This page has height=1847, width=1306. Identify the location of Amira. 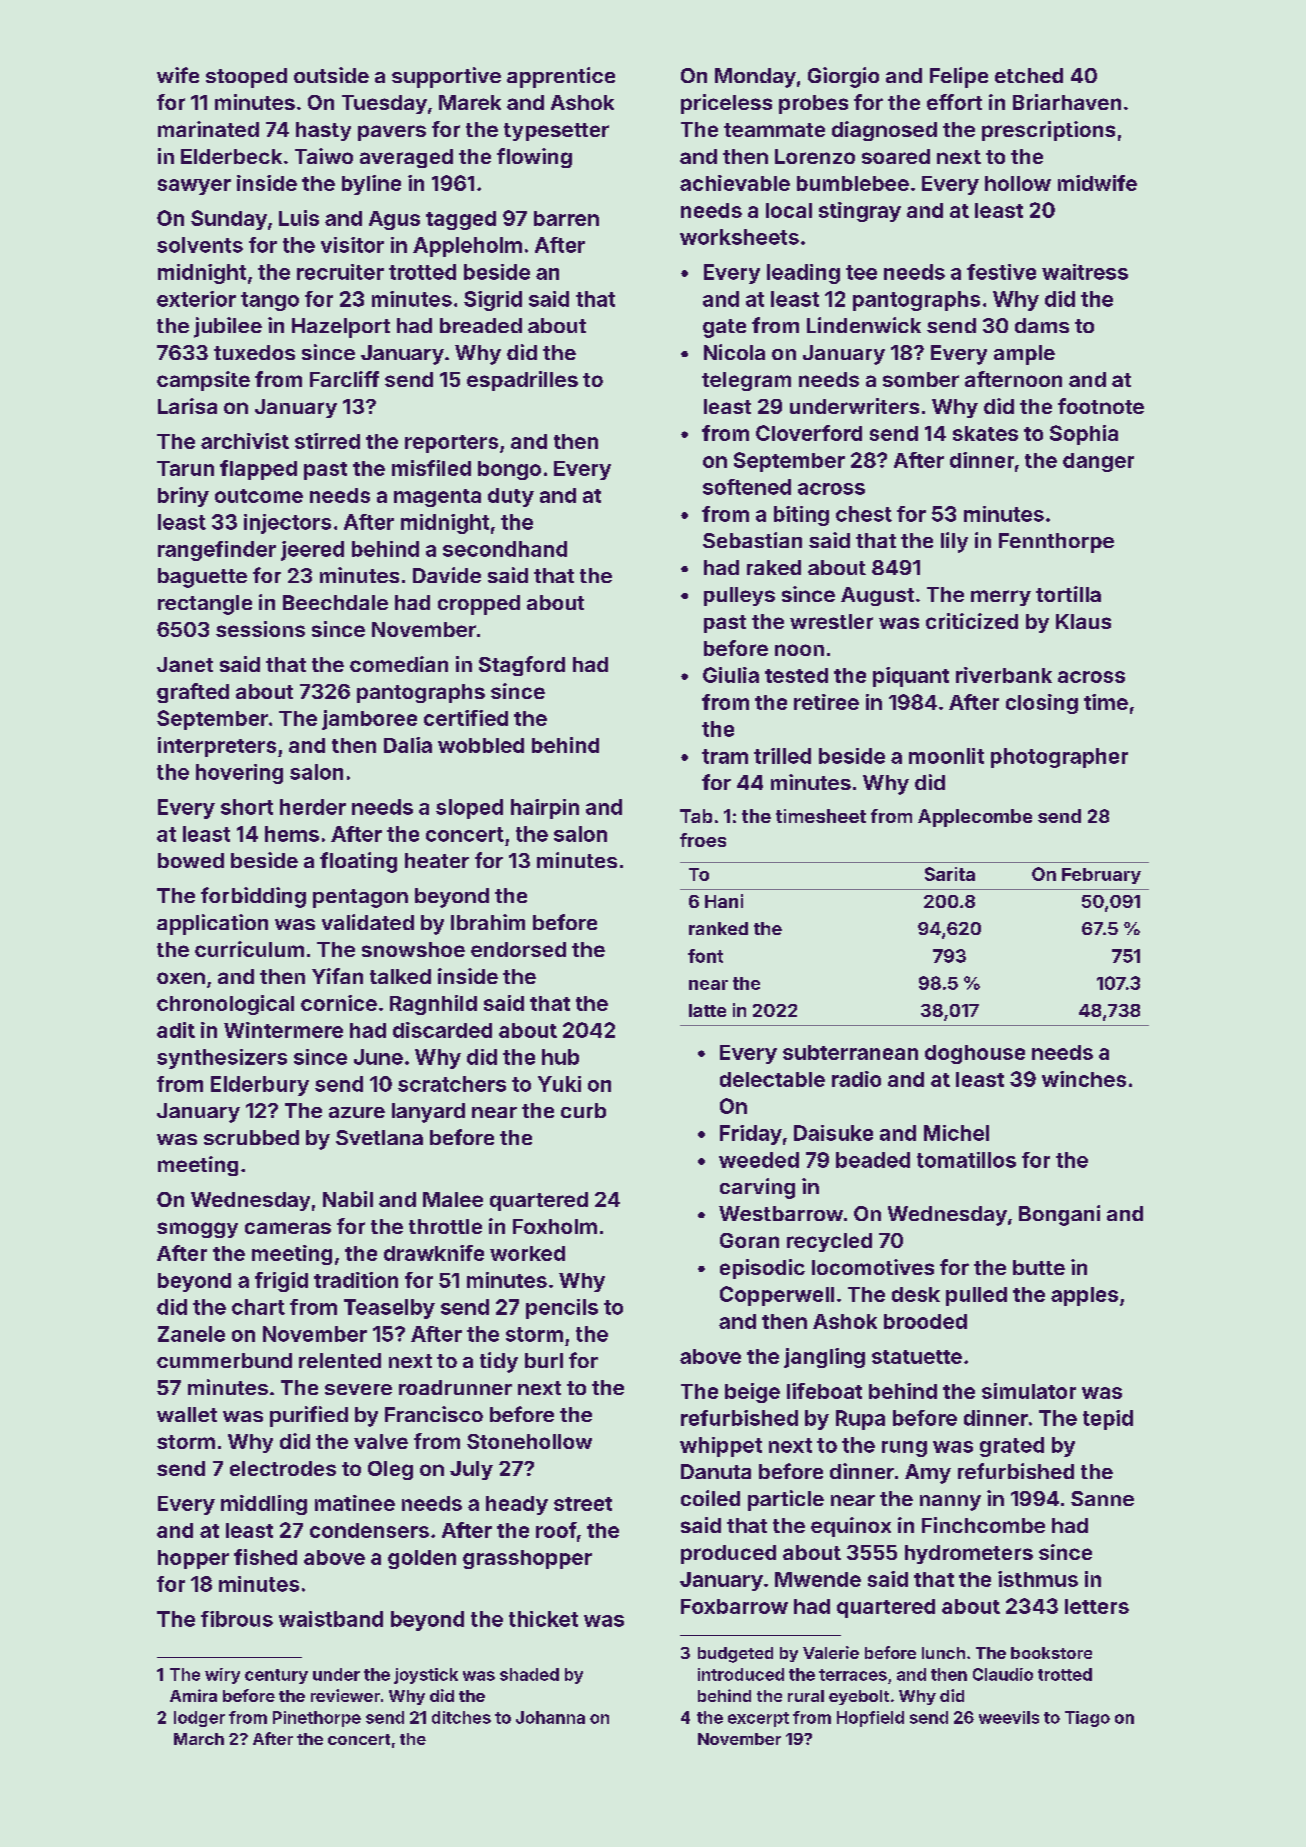
(193, 1695).
